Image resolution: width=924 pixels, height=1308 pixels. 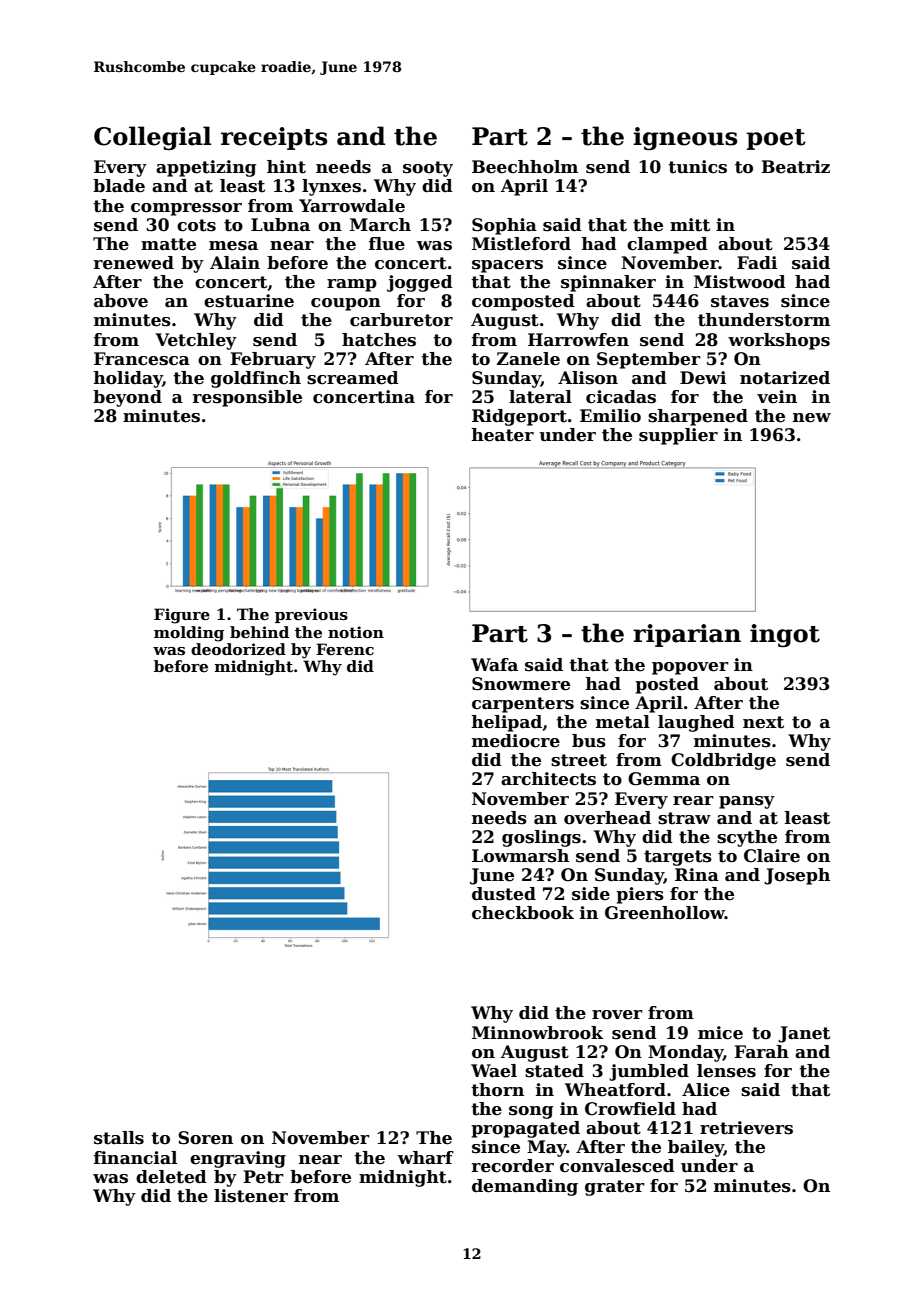 I want to click on listener, so click(x=251, y=1196).
